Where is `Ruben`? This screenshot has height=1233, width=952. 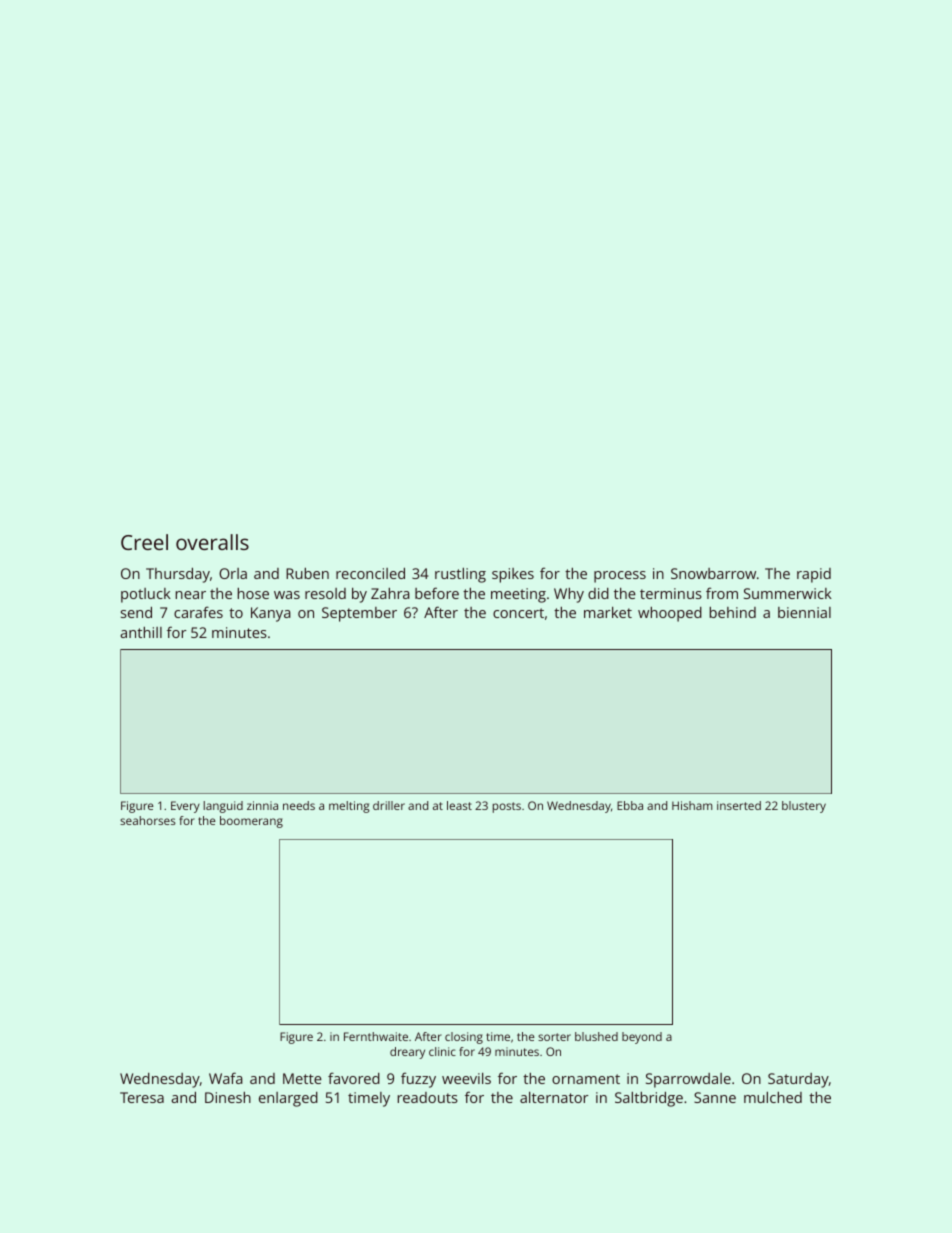 Ruben is located at coordinates (307, 573).
